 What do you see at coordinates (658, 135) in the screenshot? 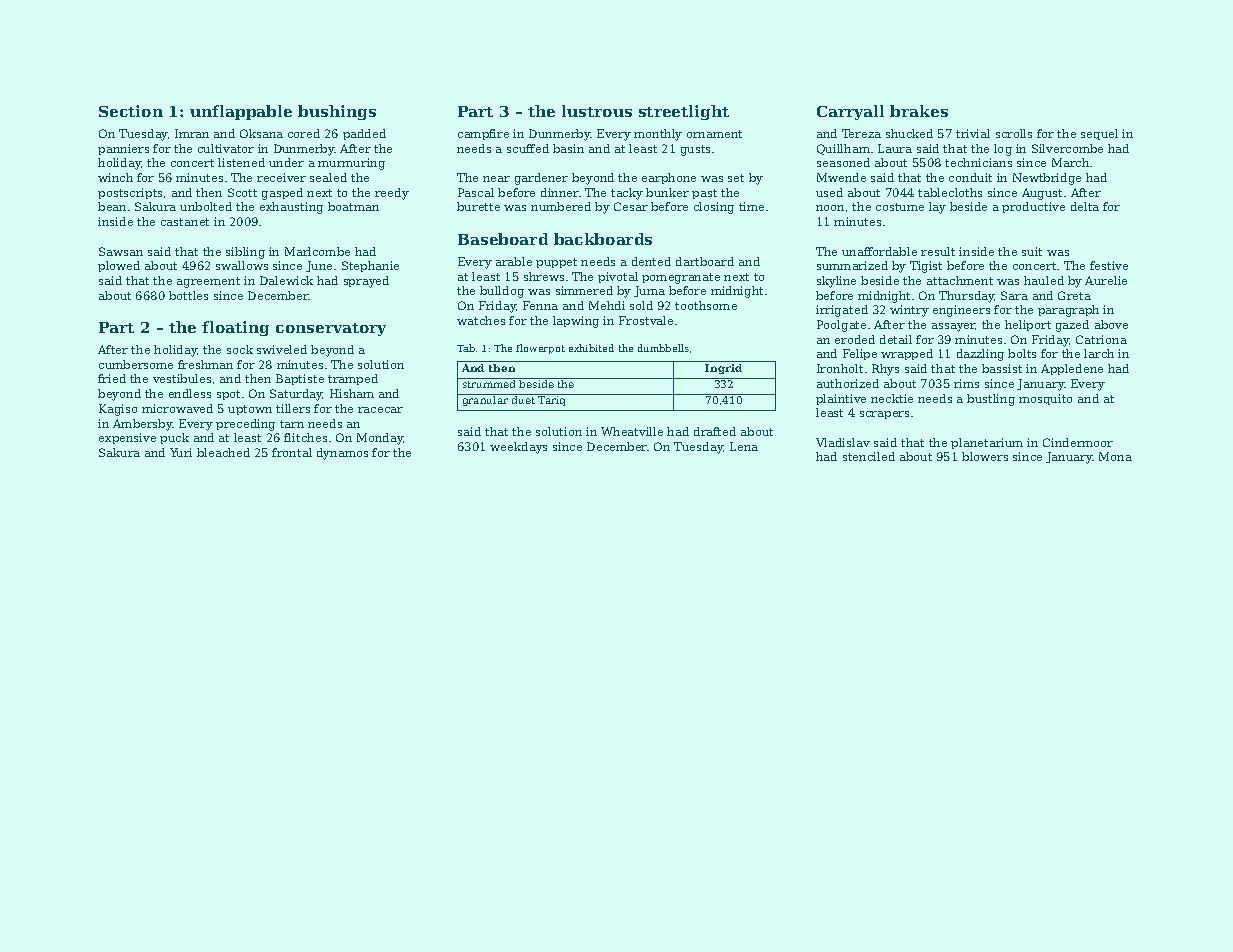
I see `monthly` at bounding box center [658, 135].
